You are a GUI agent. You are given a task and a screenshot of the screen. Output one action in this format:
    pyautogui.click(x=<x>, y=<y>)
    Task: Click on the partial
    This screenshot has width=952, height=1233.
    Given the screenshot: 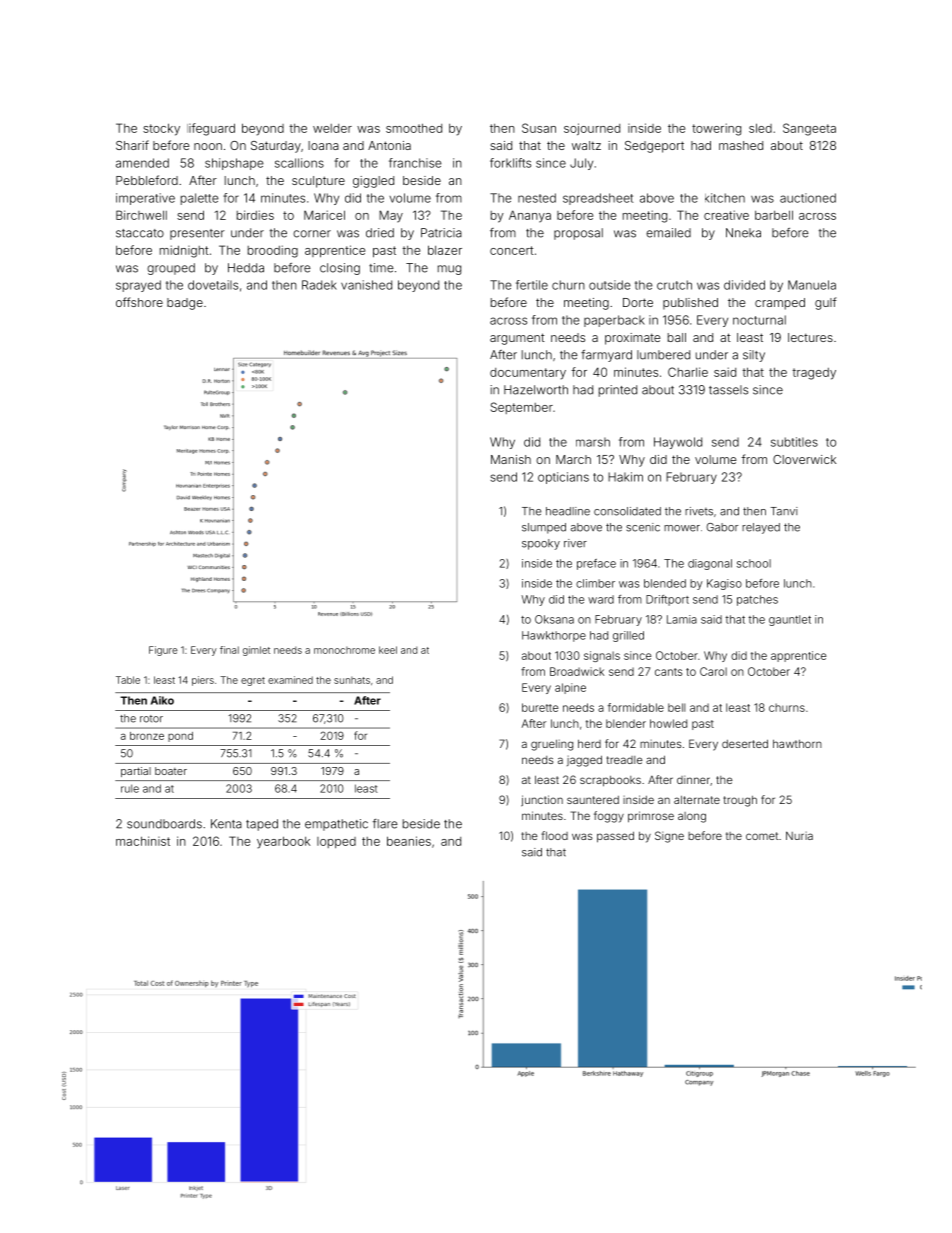 What is the action you would take?
    pyautogui.click(x=136, y=772)
